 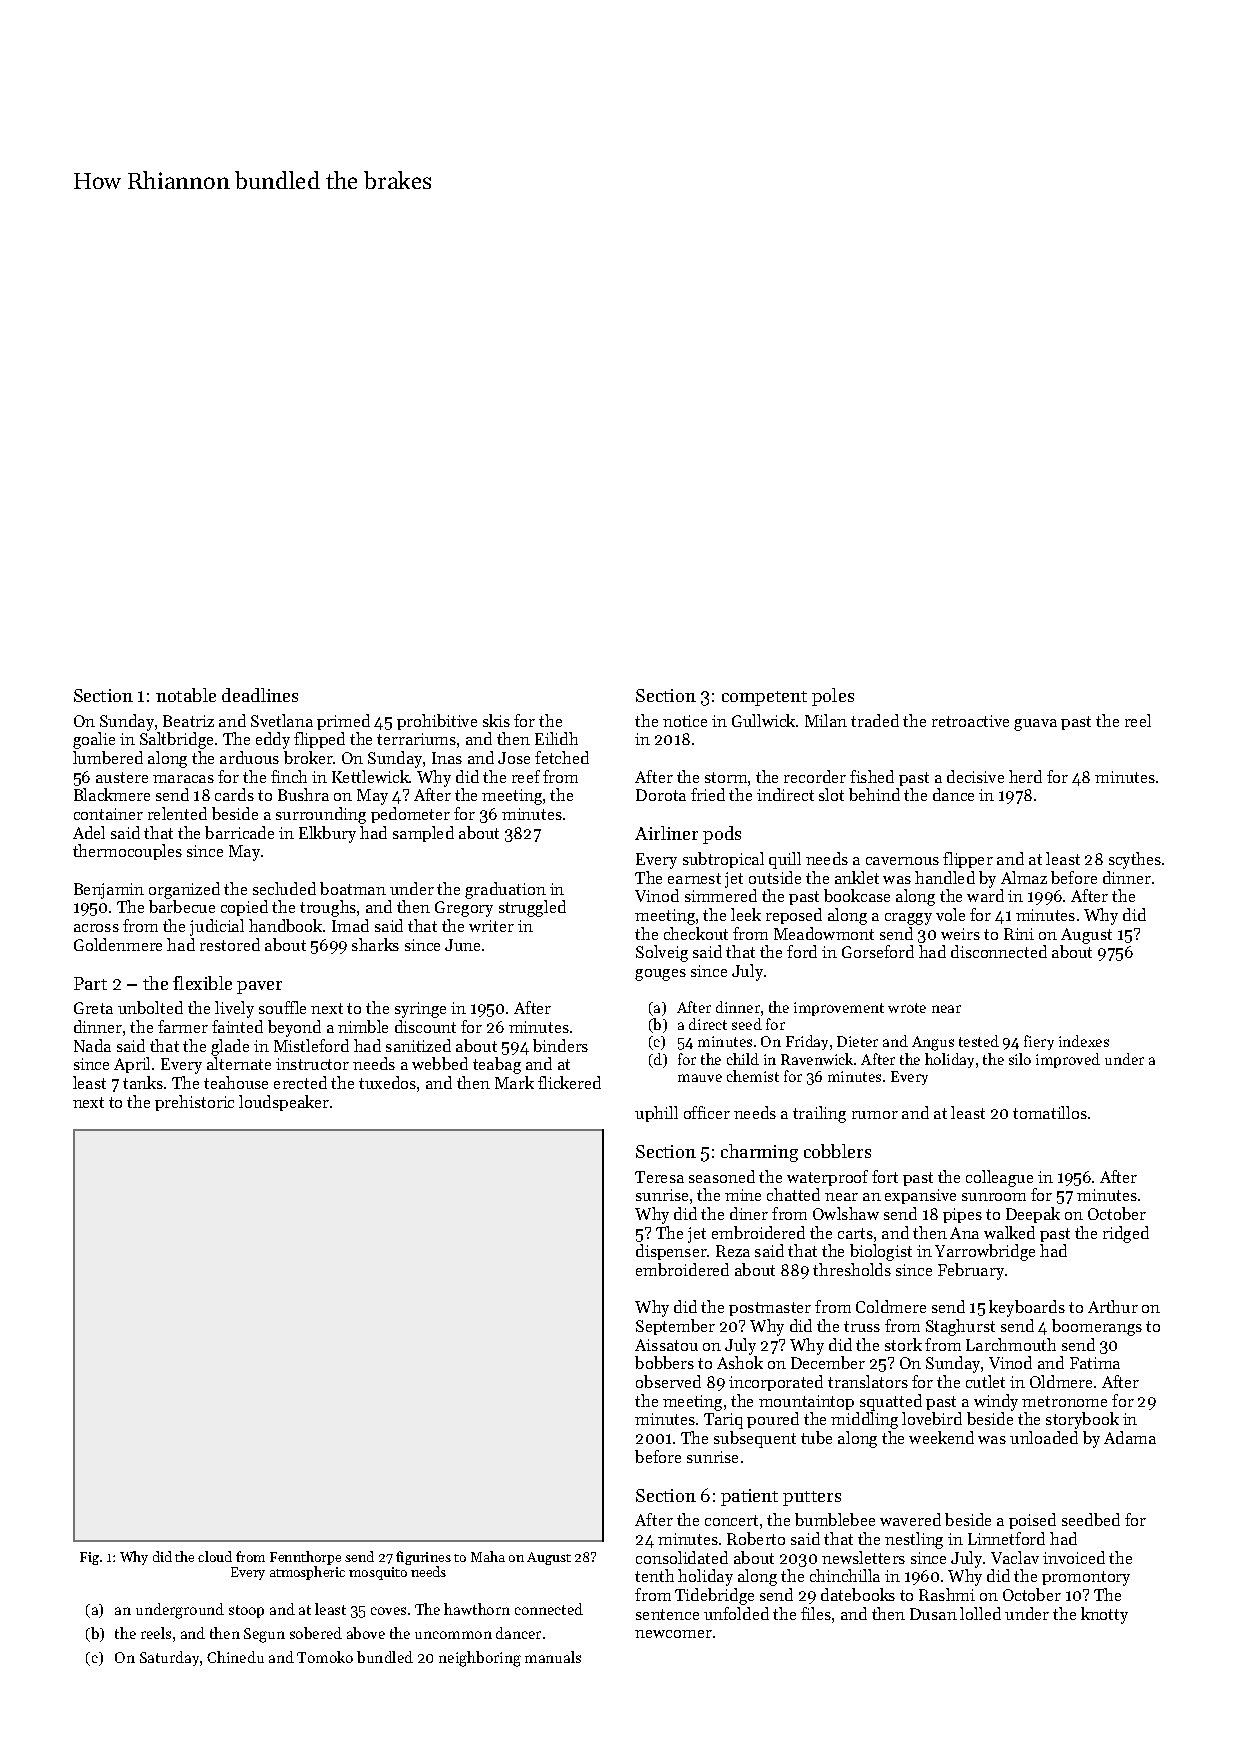 I want to click on atmospheric, so click(x=307, y=1573).
